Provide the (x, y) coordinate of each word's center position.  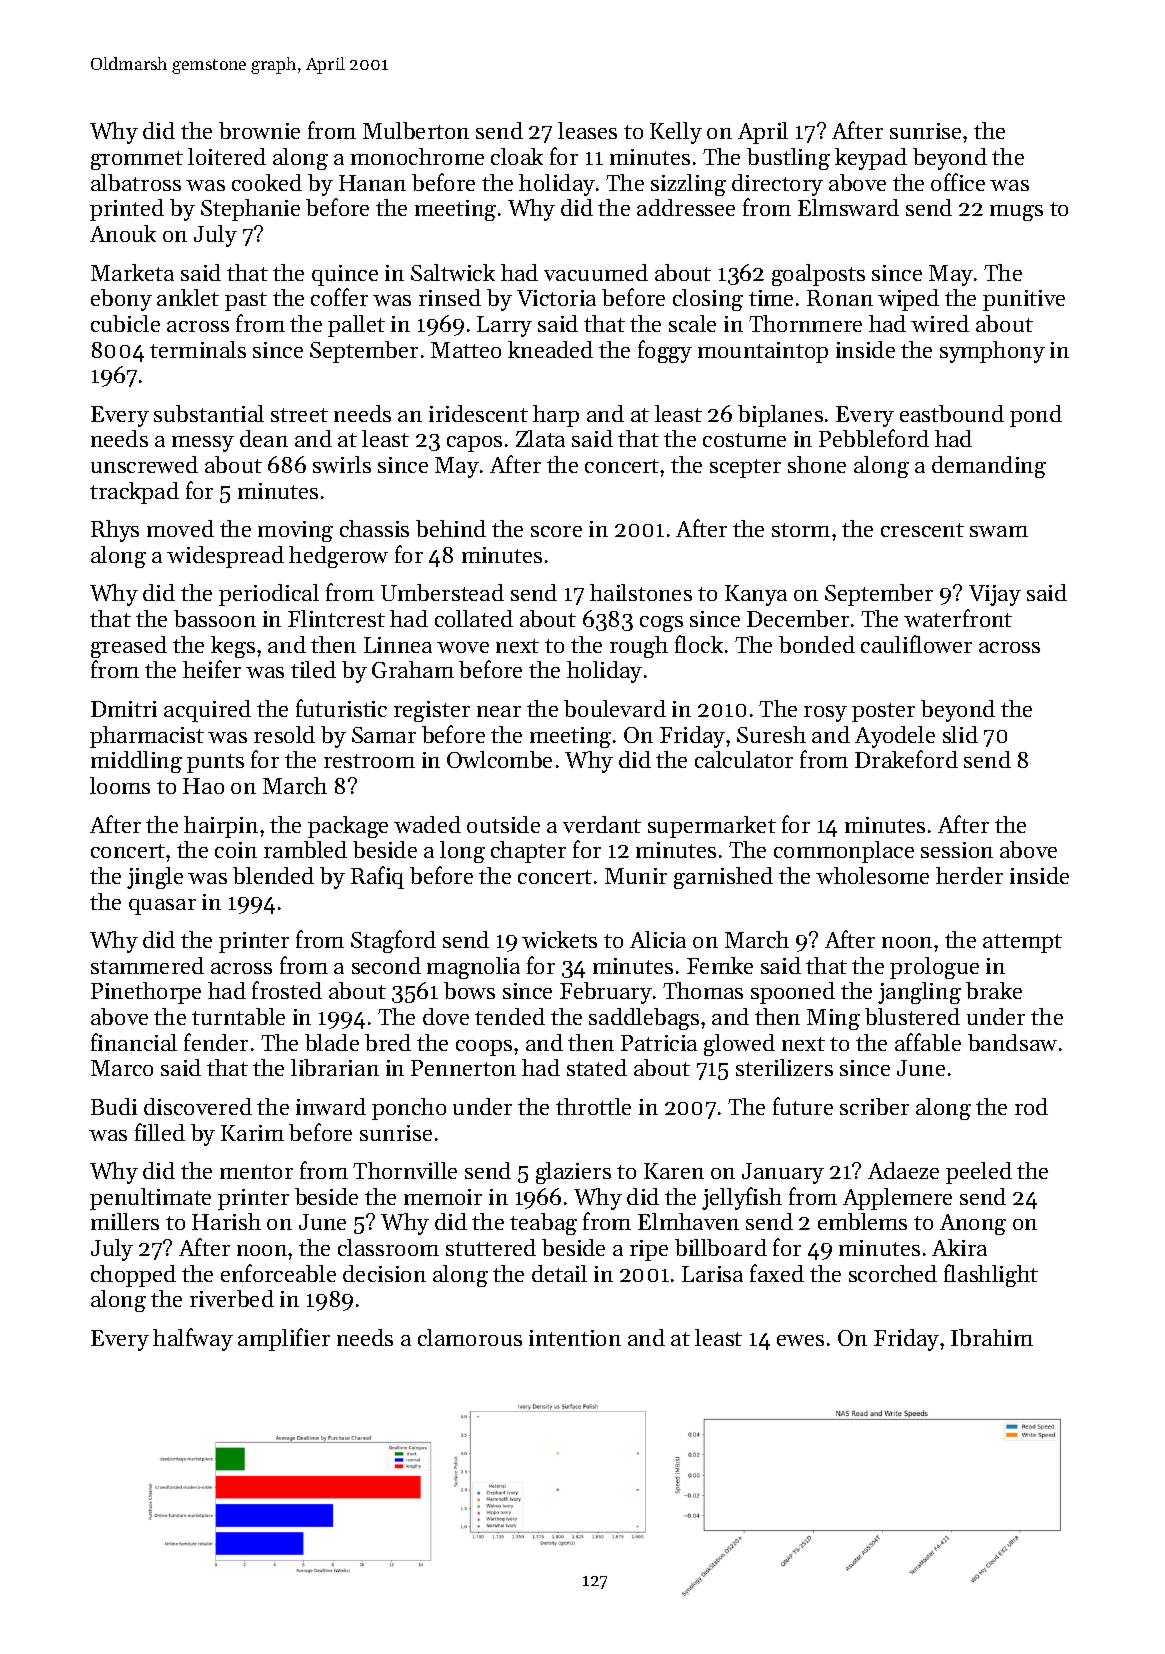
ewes (800, 1340)
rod (1031, 1106)
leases (587, 130)
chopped (133, 1276)
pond (1036, 416)
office (958, 182)
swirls (342, 464)
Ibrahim (992, 1337)
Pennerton (463, 1068)
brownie (259, 130)
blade (332, 1042)
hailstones (641, 592)
